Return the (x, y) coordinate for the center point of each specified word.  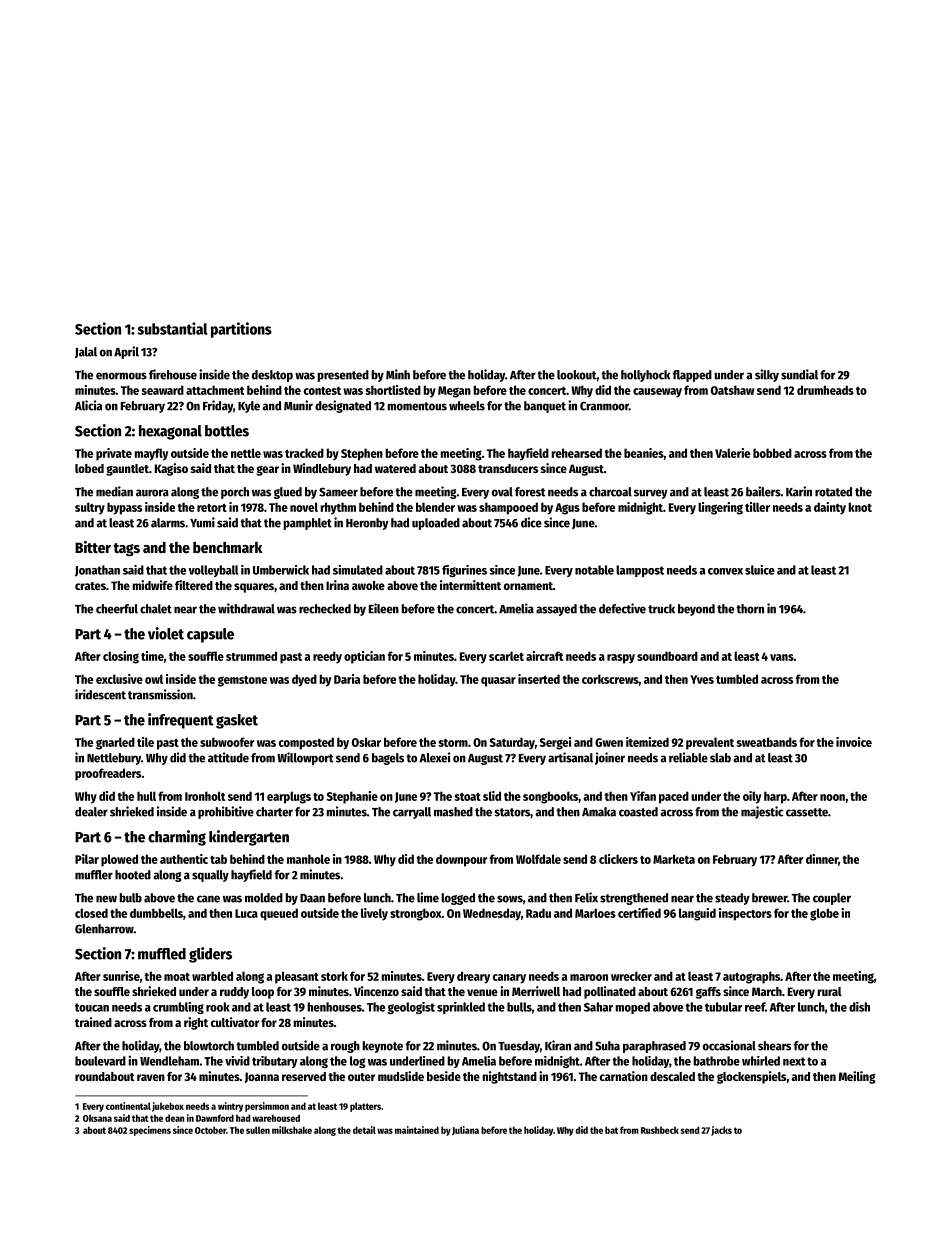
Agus (567, 509)
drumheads (825, 390)
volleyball (213, 571)
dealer (91, 812)
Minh (398, 374)
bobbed (772, 453)
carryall (412, 813)
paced (674, 797)
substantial (172, 328)
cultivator (235, 1022)
